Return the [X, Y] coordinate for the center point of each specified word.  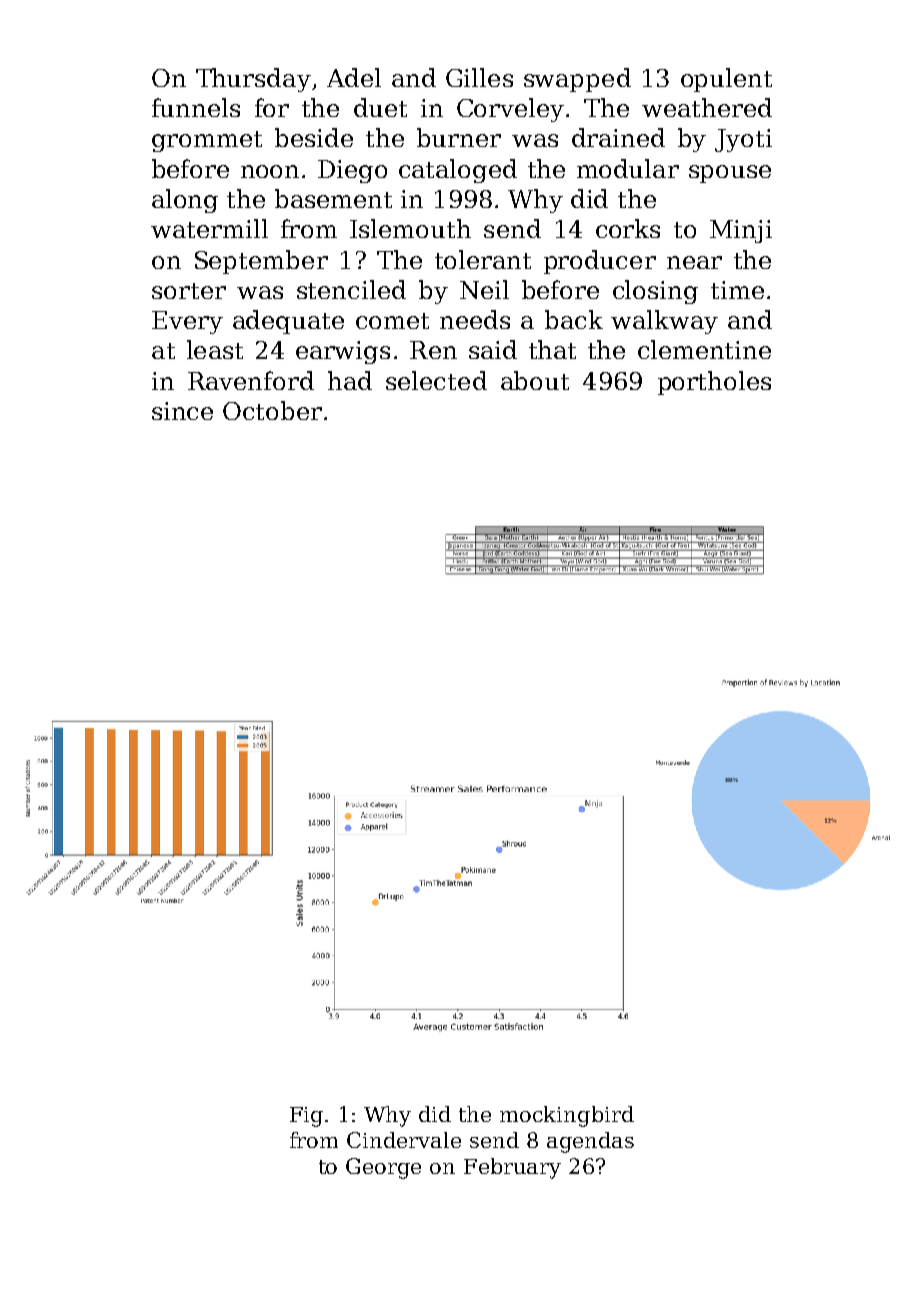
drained [618, 137]
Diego [352, 171]
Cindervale [404, 1140]
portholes [714, 383]
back [574, 319]
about [535, 380]
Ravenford [251, 380]
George [383, 1168]
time [737, 290]
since [182, 411]
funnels [196, 107]
